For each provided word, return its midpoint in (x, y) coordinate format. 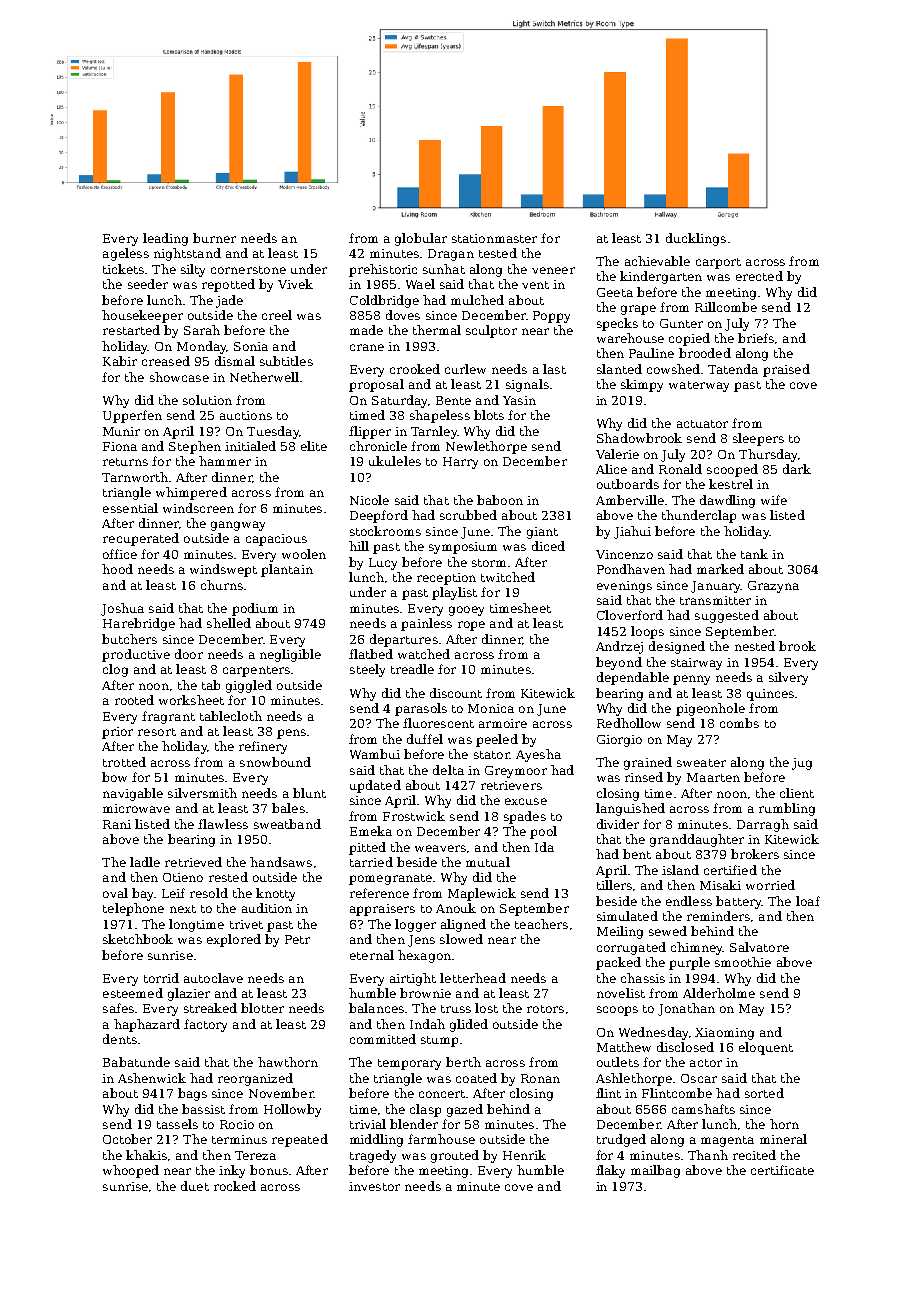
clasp (425, 1110)
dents (120, 1039)
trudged (621, 1140)
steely (367, 670)
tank (754, 554)
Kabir (120, 361)
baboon (500, 500)
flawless (223, 824)
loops (647, 632)
